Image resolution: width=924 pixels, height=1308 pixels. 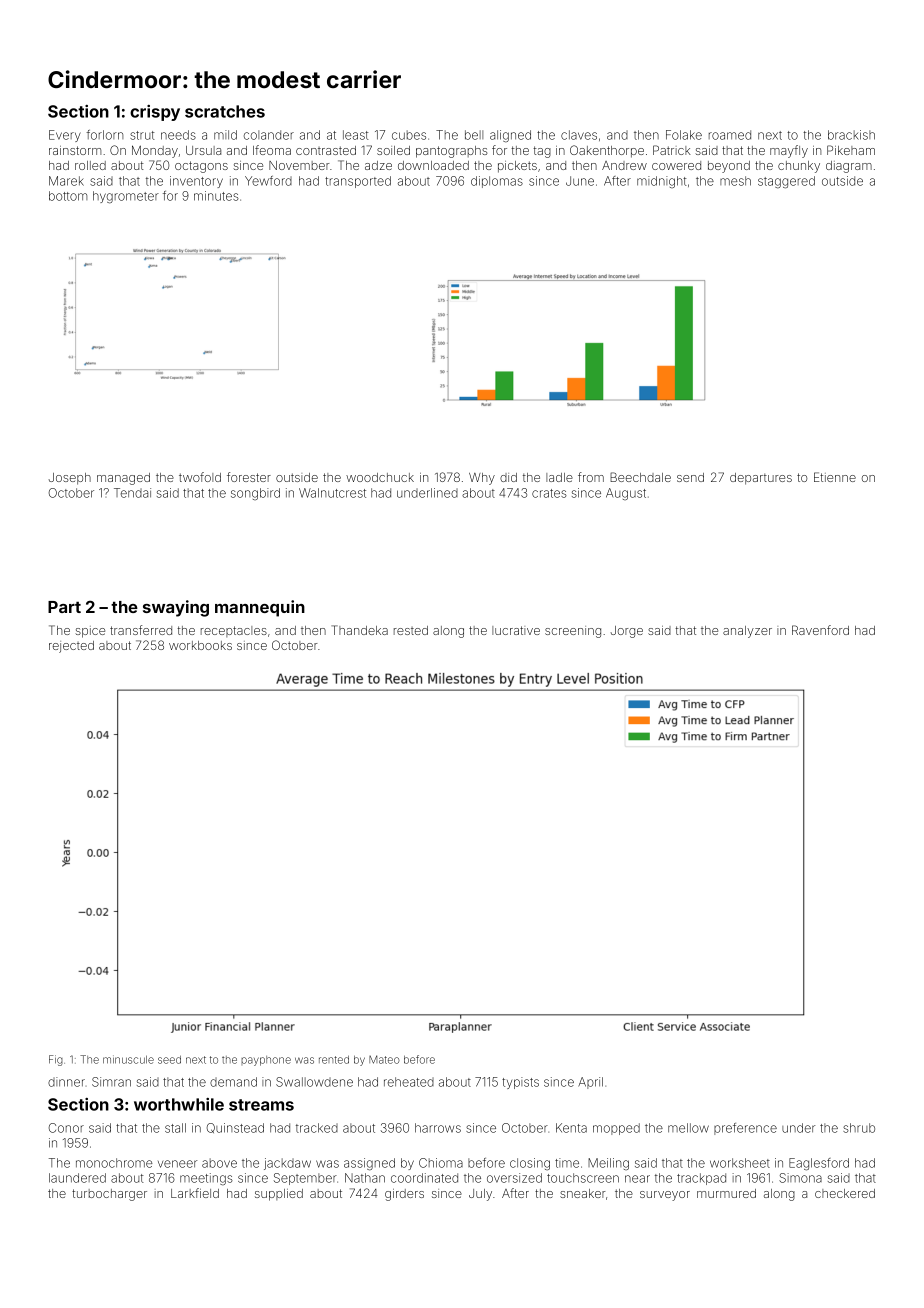 What do you see at coordinates (730, 135) in the page?
I see `roamed` at bounding box center [730, 135].
